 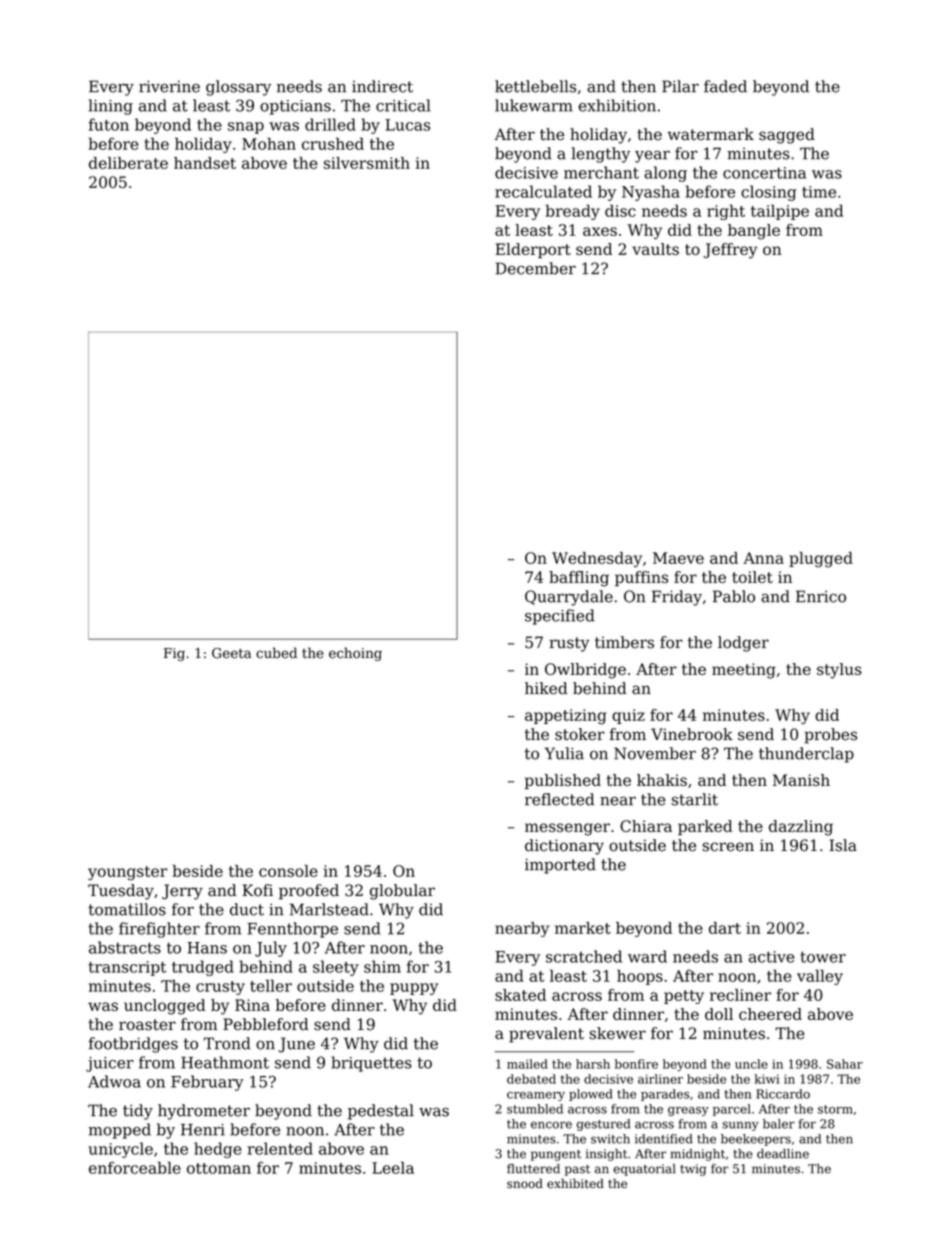 What do you see at coordinates (564, 753) in the screenshot?
I see `Yulia` at bounding box center [564, 753].
